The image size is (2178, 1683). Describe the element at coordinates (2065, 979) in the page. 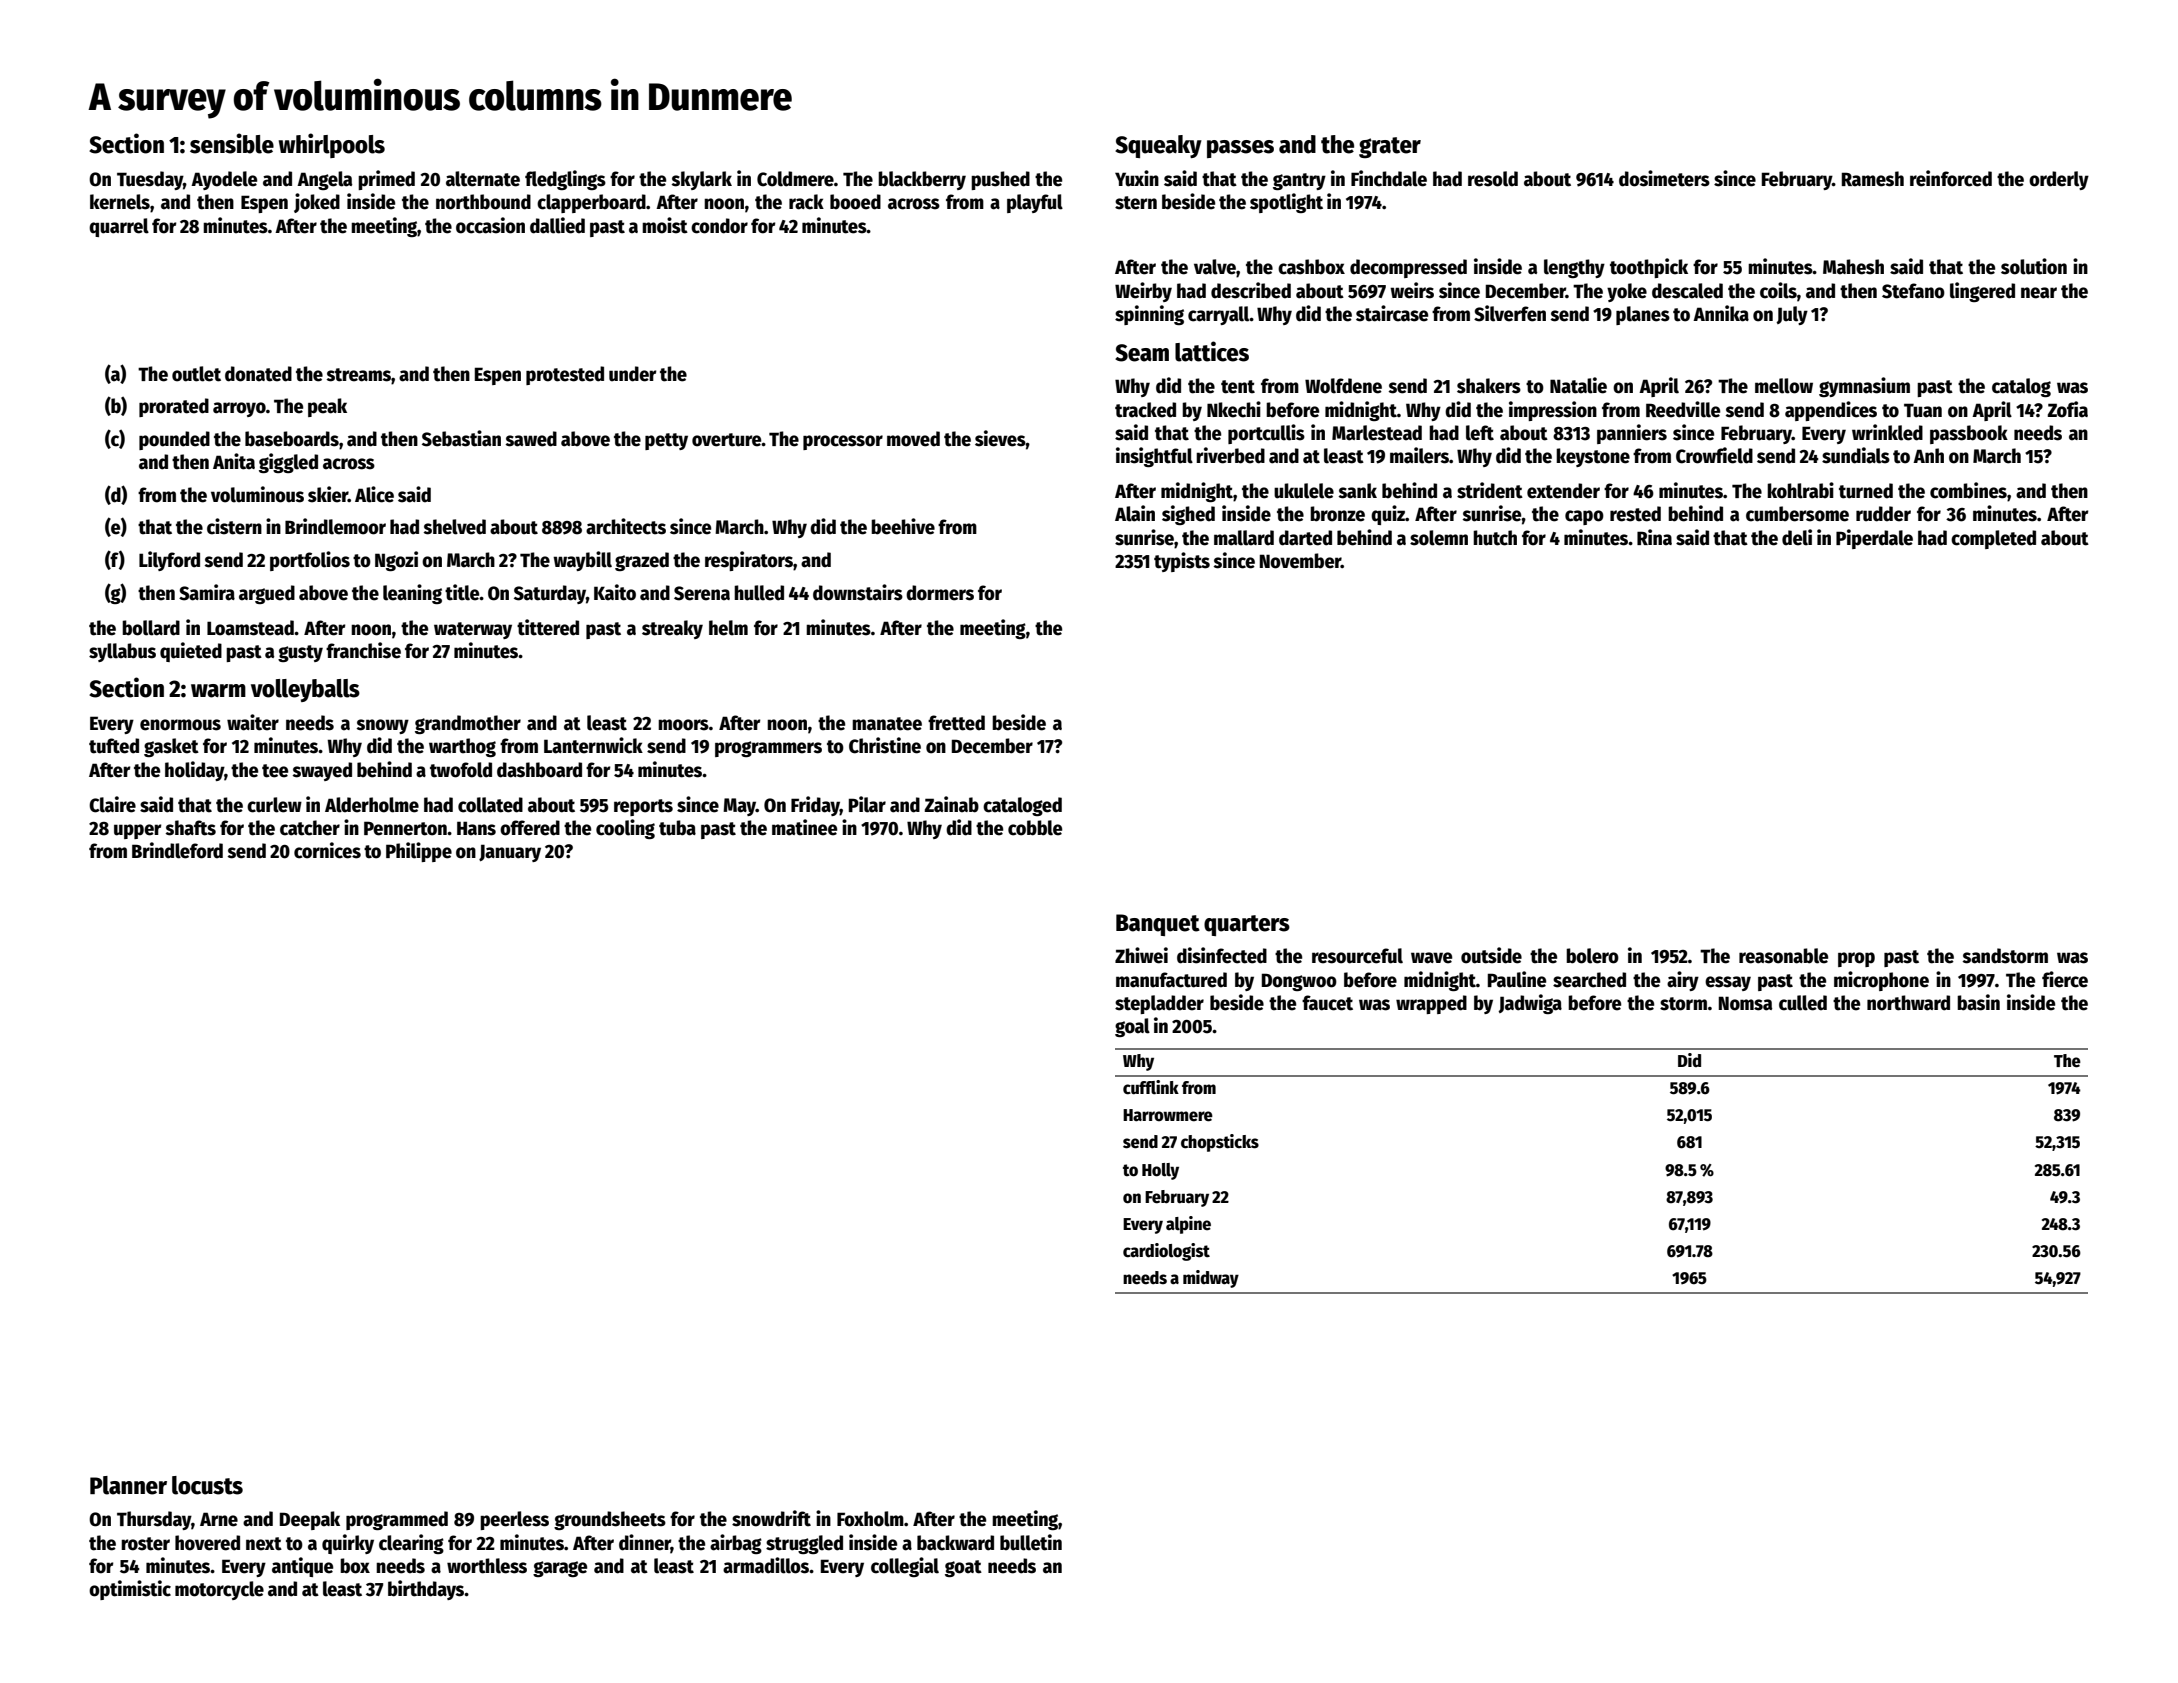

I see `fierce` at that location.
